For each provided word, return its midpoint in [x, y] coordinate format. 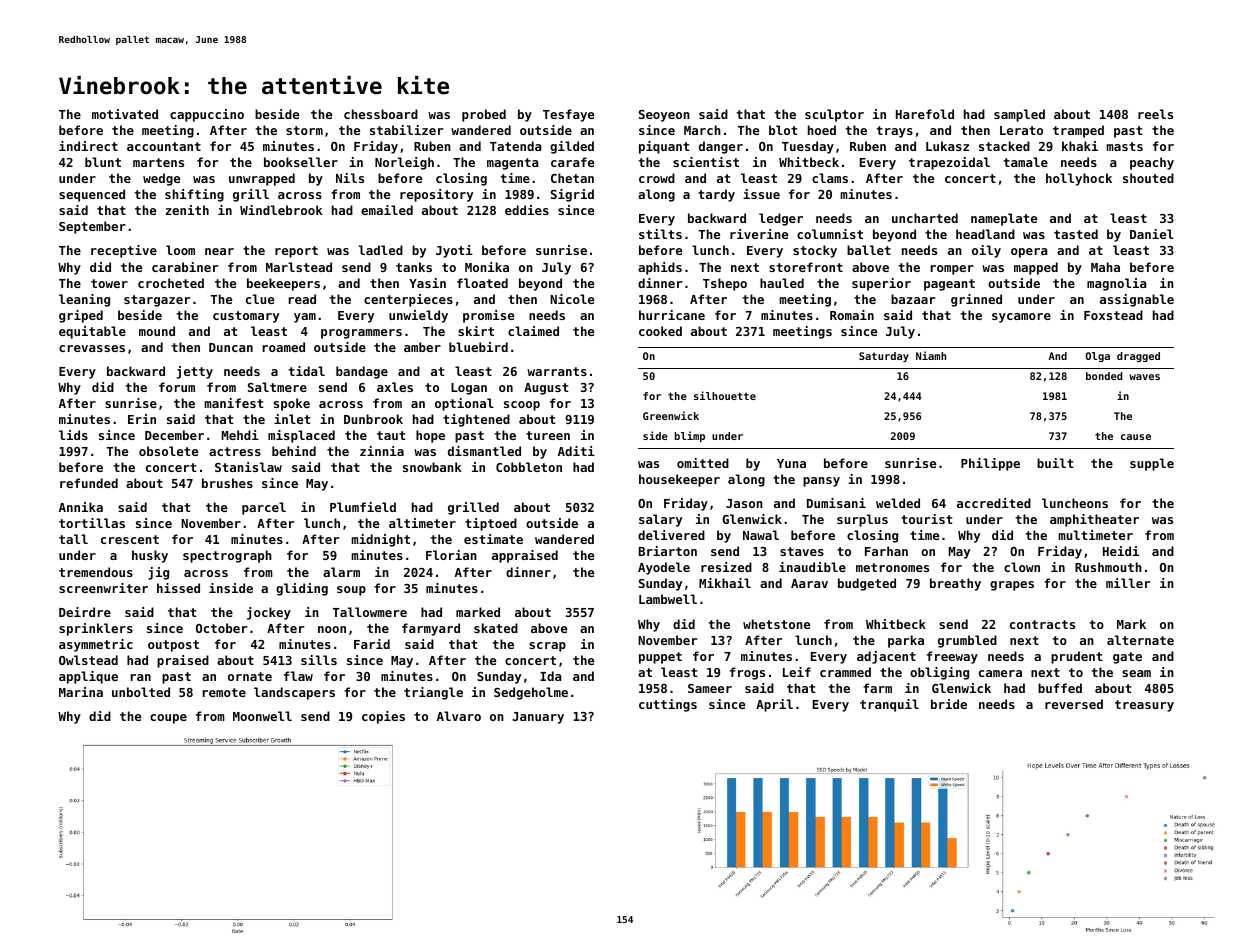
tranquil [889, 705]
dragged [1138, 357]
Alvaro [459, 716]
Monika [487, 267]
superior [881, 284]
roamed [284, 347]
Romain [852, 315]
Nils [350, 178]
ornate [250, 676]
